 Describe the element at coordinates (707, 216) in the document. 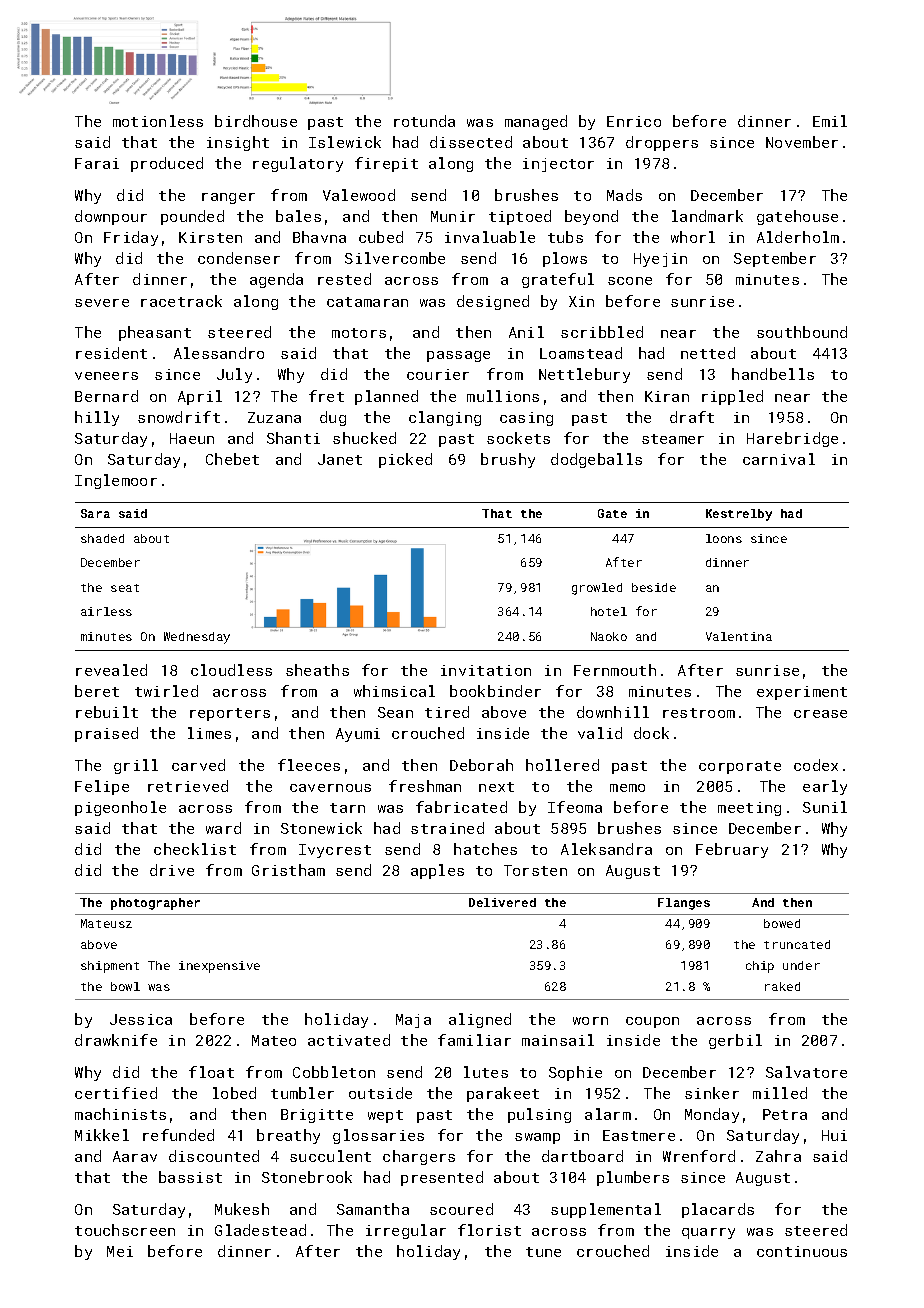

I see `landmark` at that location.
